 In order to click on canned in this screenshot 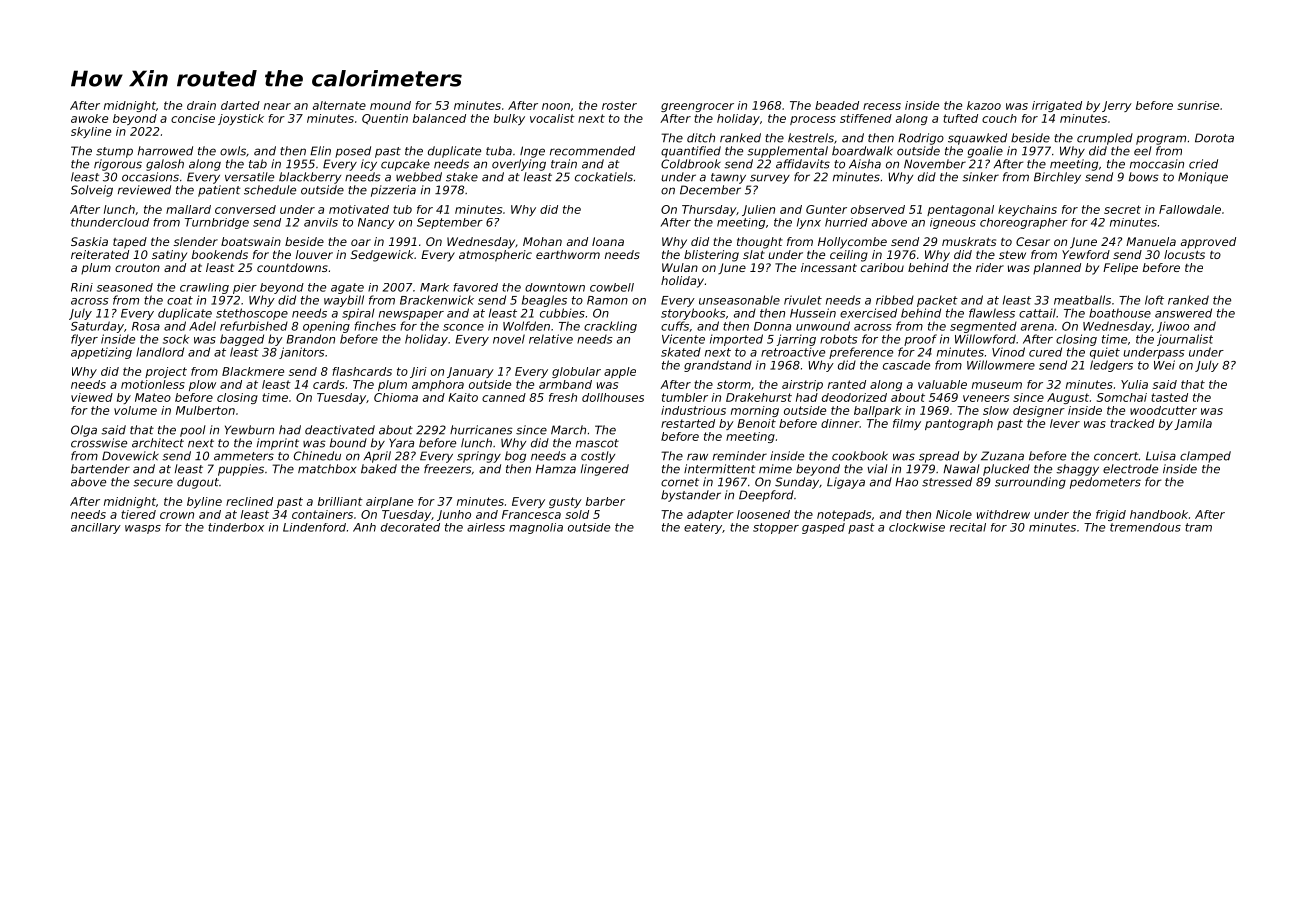, I will do `click(504, 397)`.
